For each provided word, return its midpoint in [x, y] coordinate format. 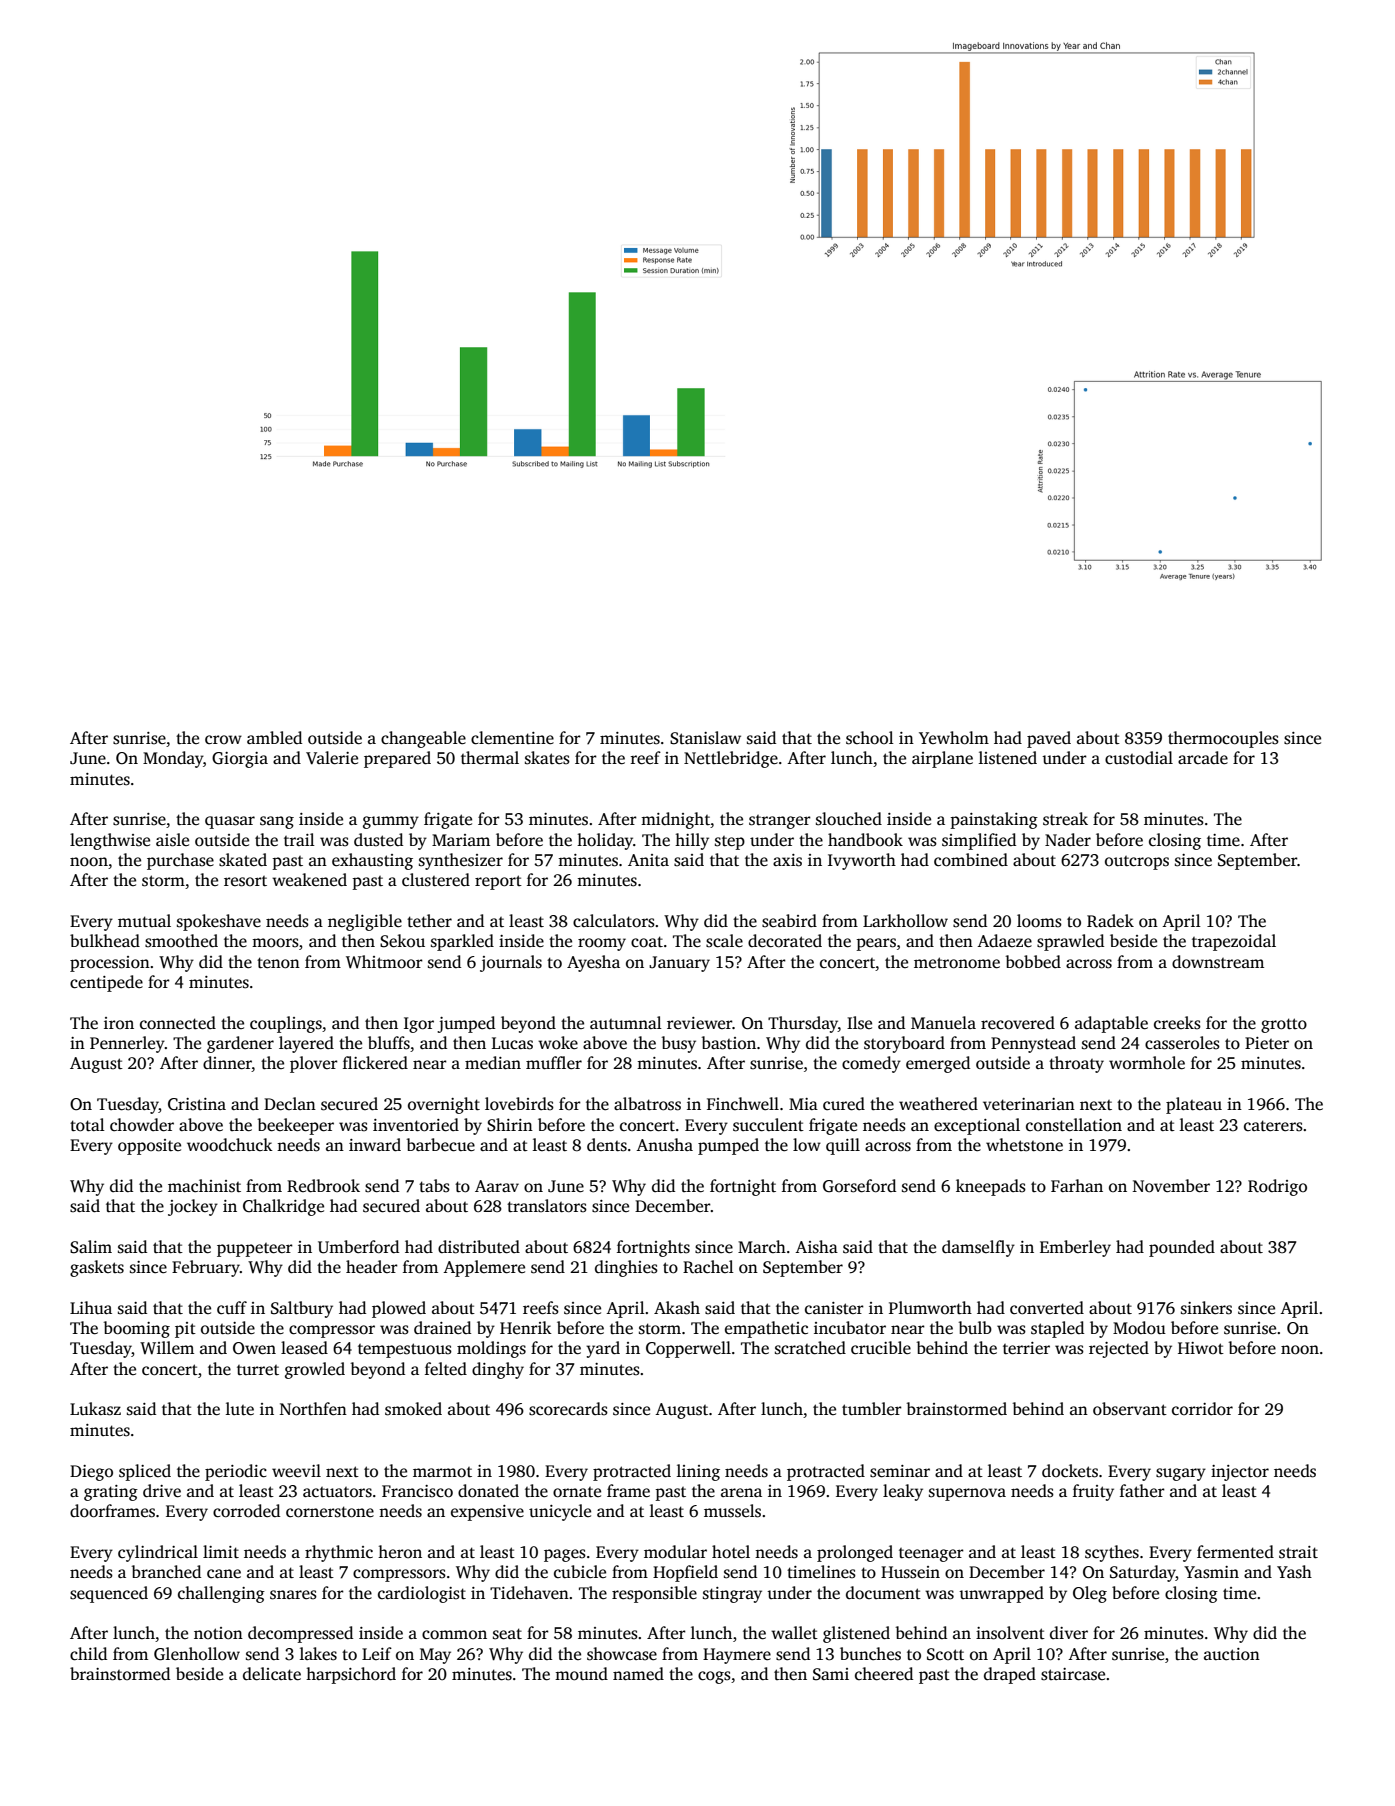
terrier [1026, 1348]
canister [834, 1308]
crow [223, 740]
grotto [1284, 1025]
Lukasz [95, 1409]
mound [581, 1674]
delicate [272, 1674]
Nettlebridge [731, 759]
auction [1232, 1654]
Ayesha [593, 963]
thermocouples [1223, 739]
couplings [286, 1024]
